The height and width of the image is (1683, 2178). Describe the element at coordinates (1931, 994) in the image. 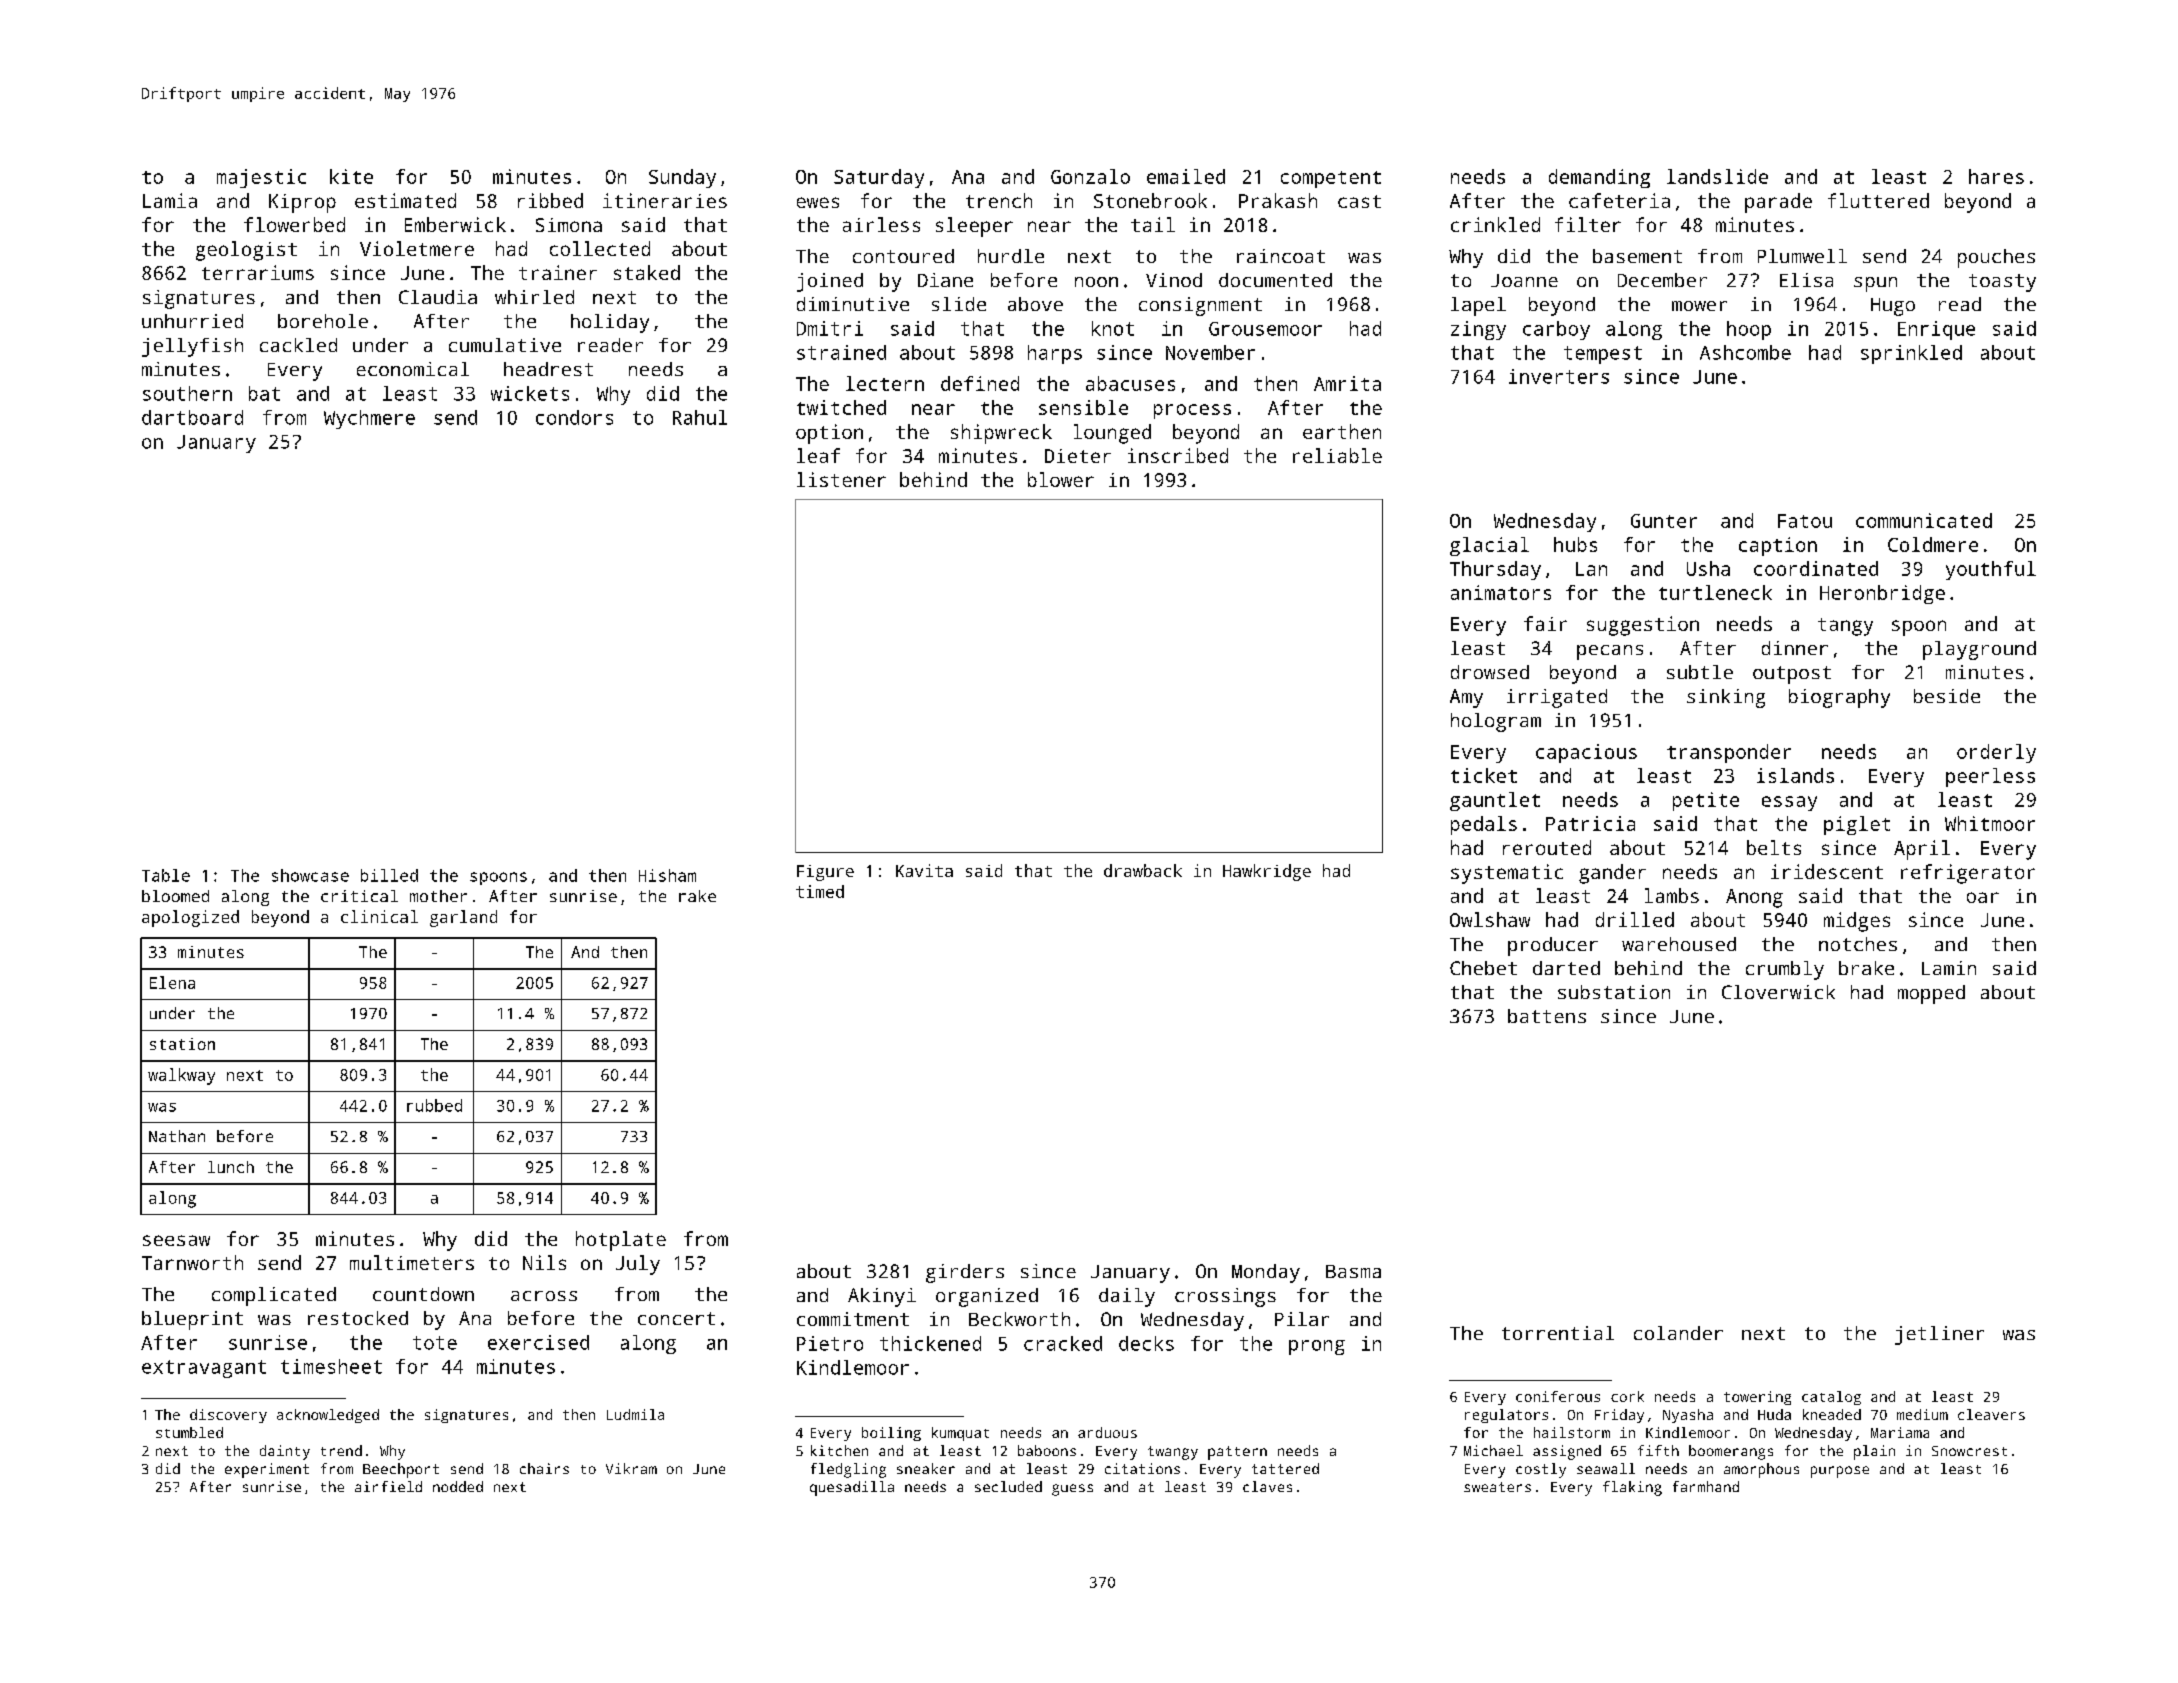

I see `mopped` at that location.
